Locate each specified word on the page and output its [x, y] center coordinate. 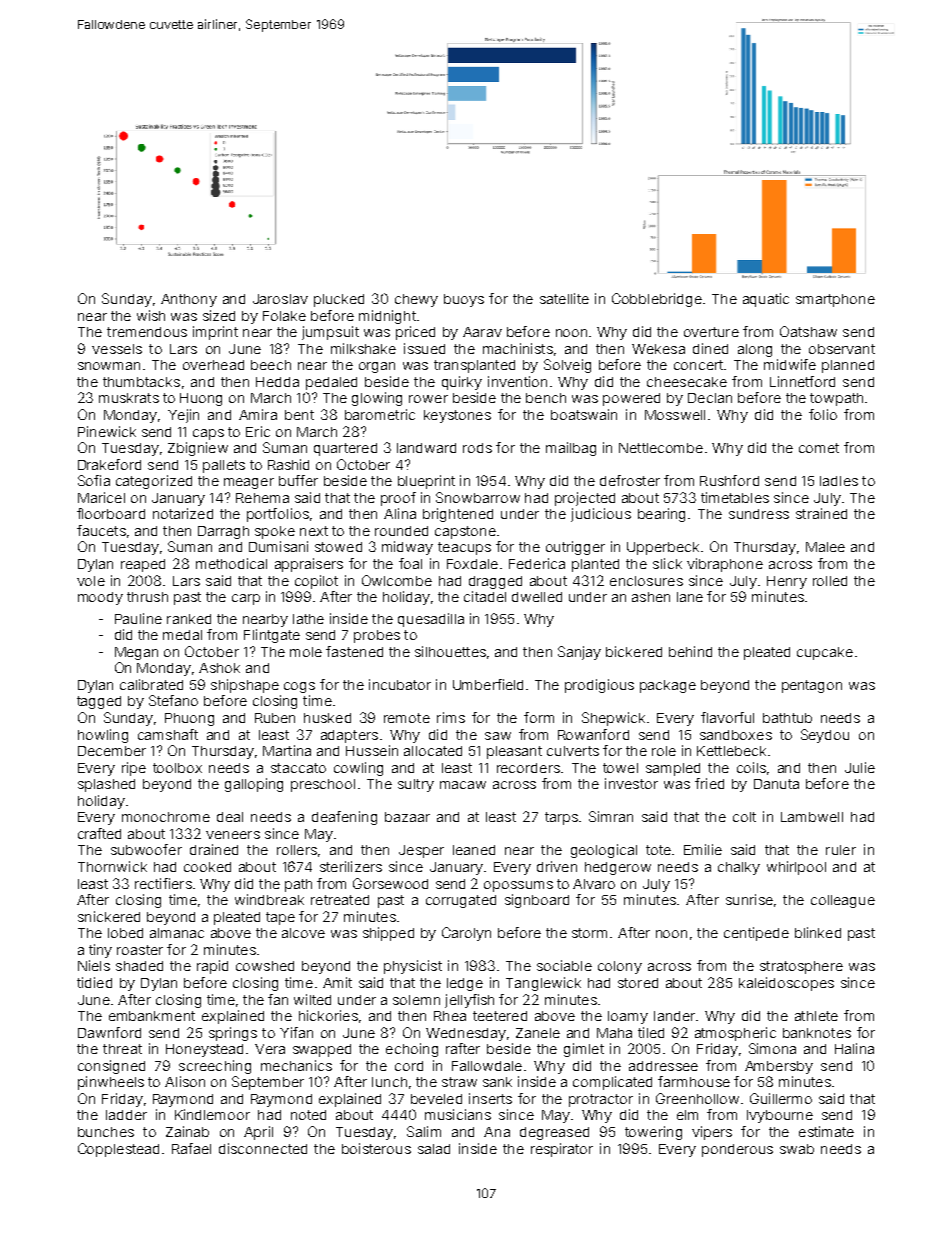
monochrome [166, 817]
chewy [416, 300]
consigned [111, 1067]
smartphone [835, 300]
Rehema [262, 498]
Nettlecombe [661, 448]
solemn [416, 1000]
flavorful [727, 717]
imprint [215, 333]
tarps [561, 818]
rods [477, 448]
